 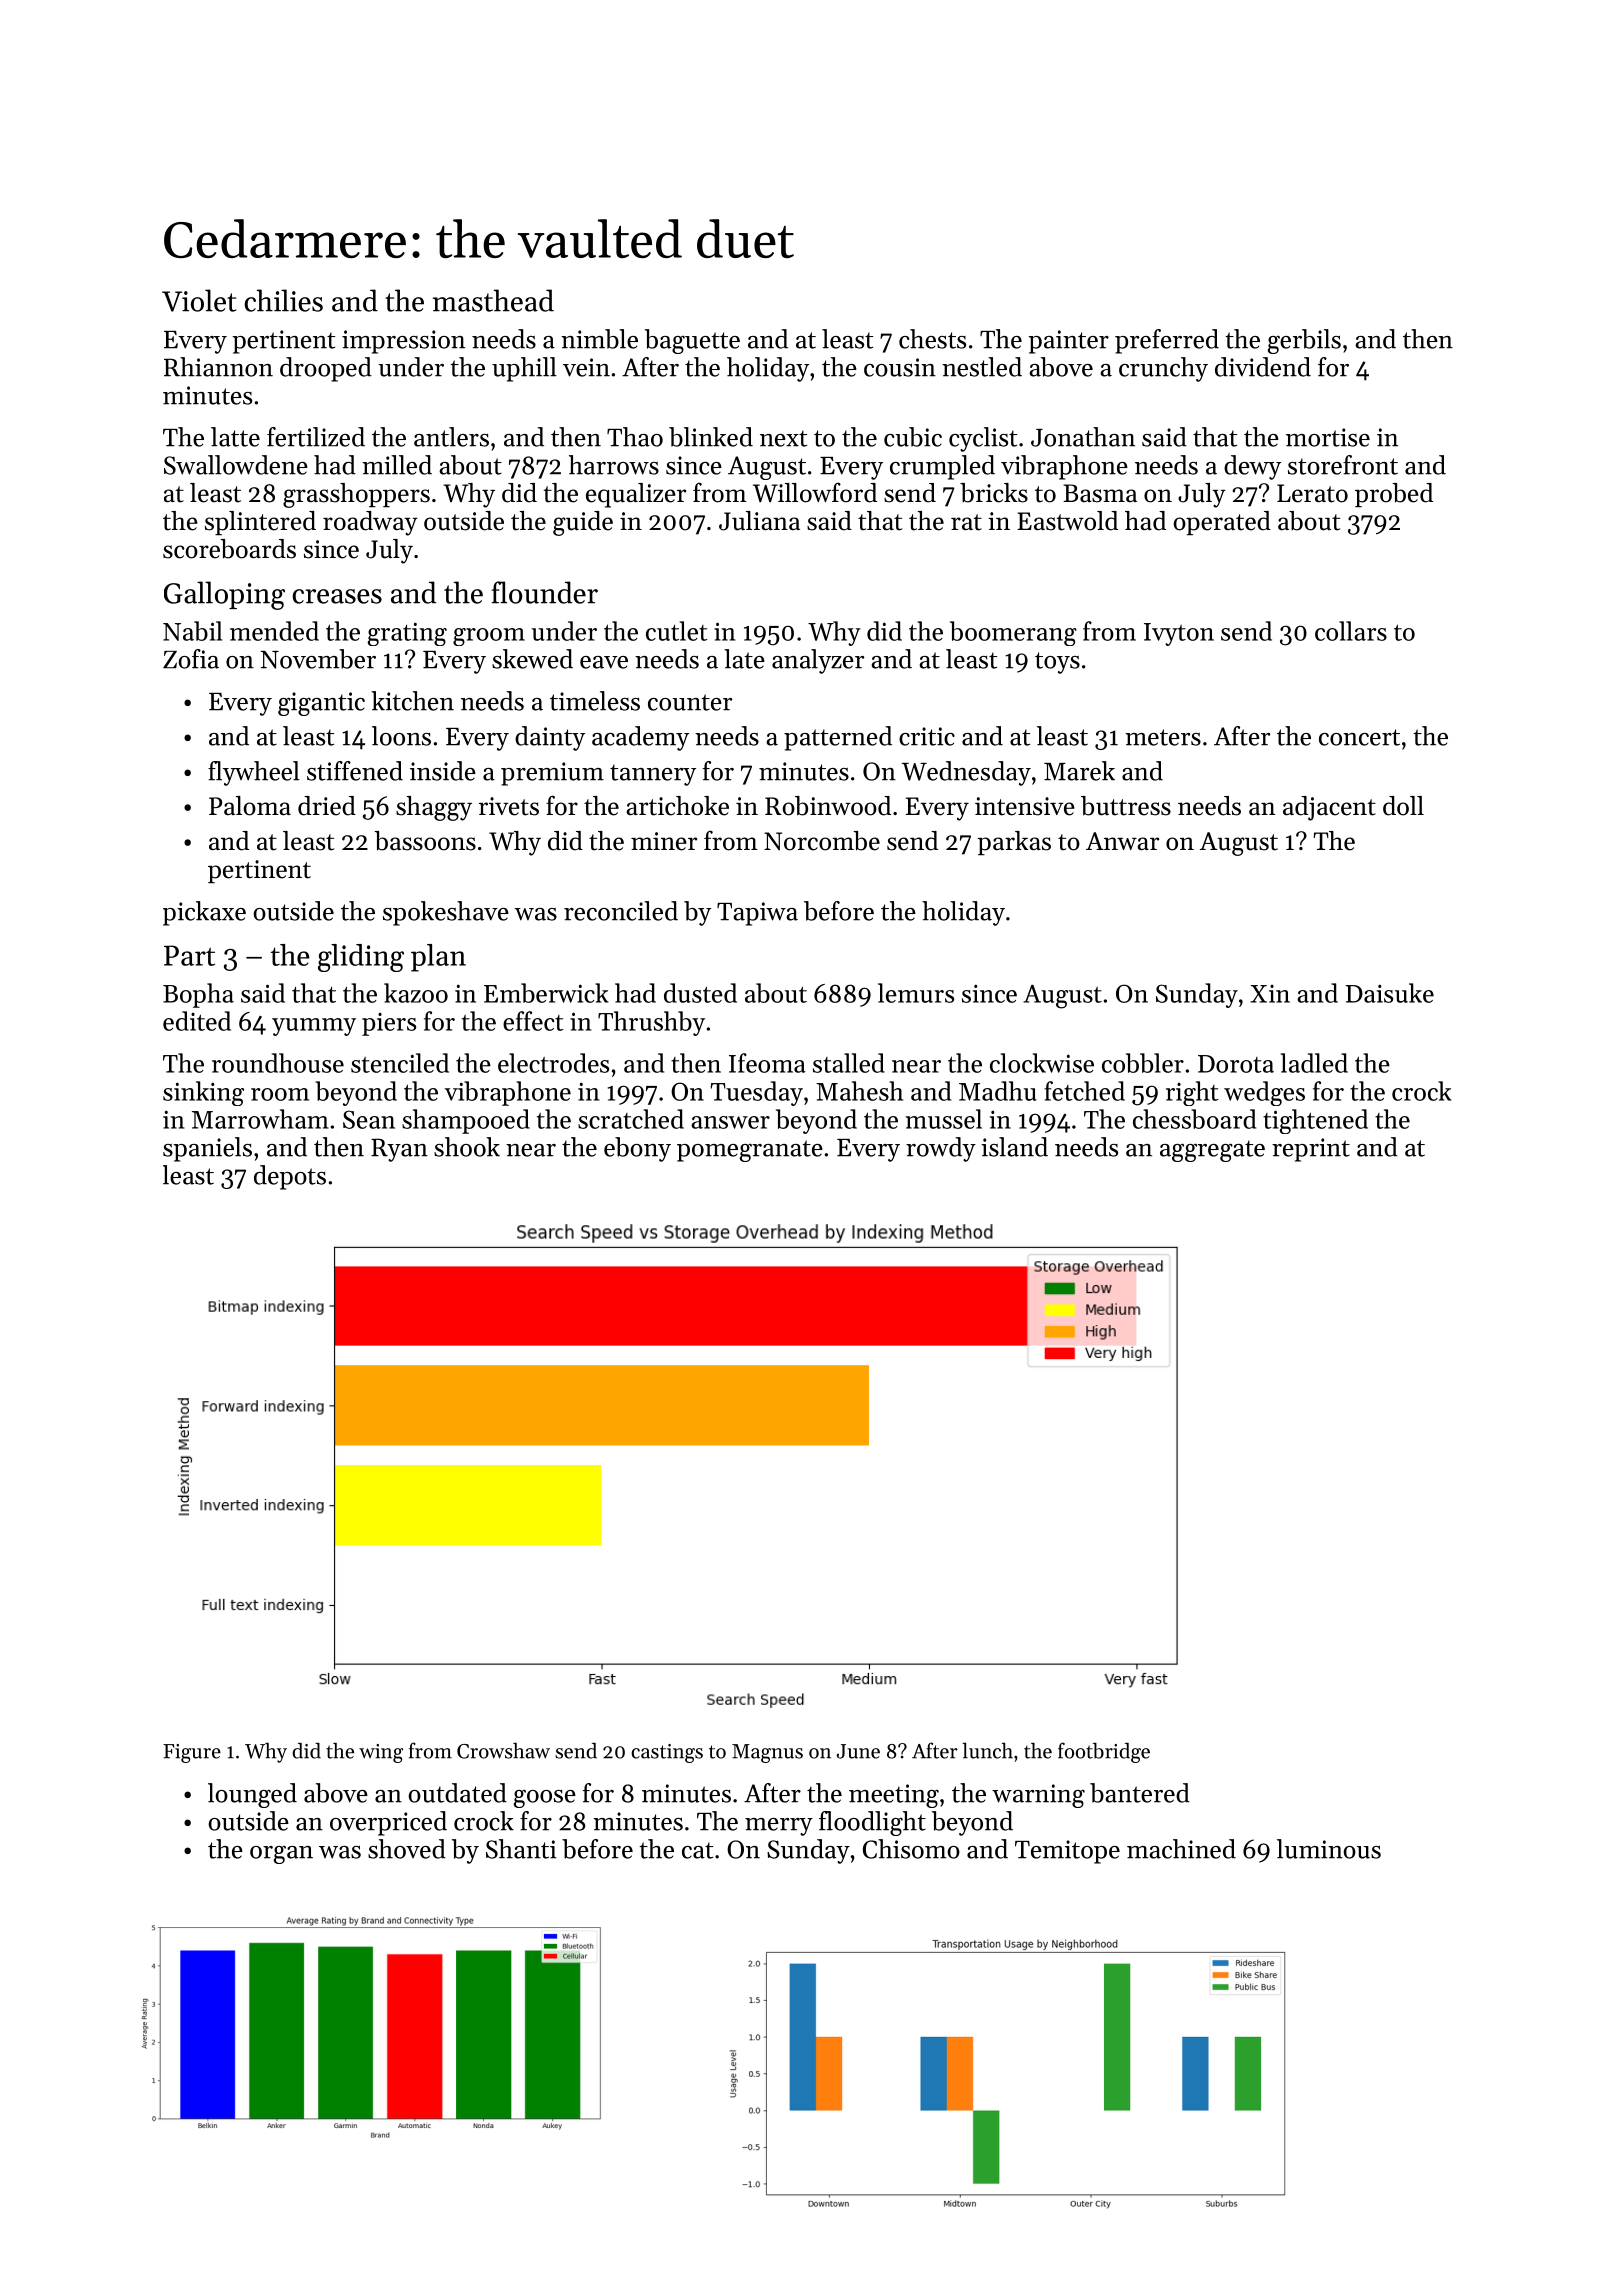 What do you see at coordinates (779, 1827) in the page?
I see `merry` at bounding box center [779, 1827].
